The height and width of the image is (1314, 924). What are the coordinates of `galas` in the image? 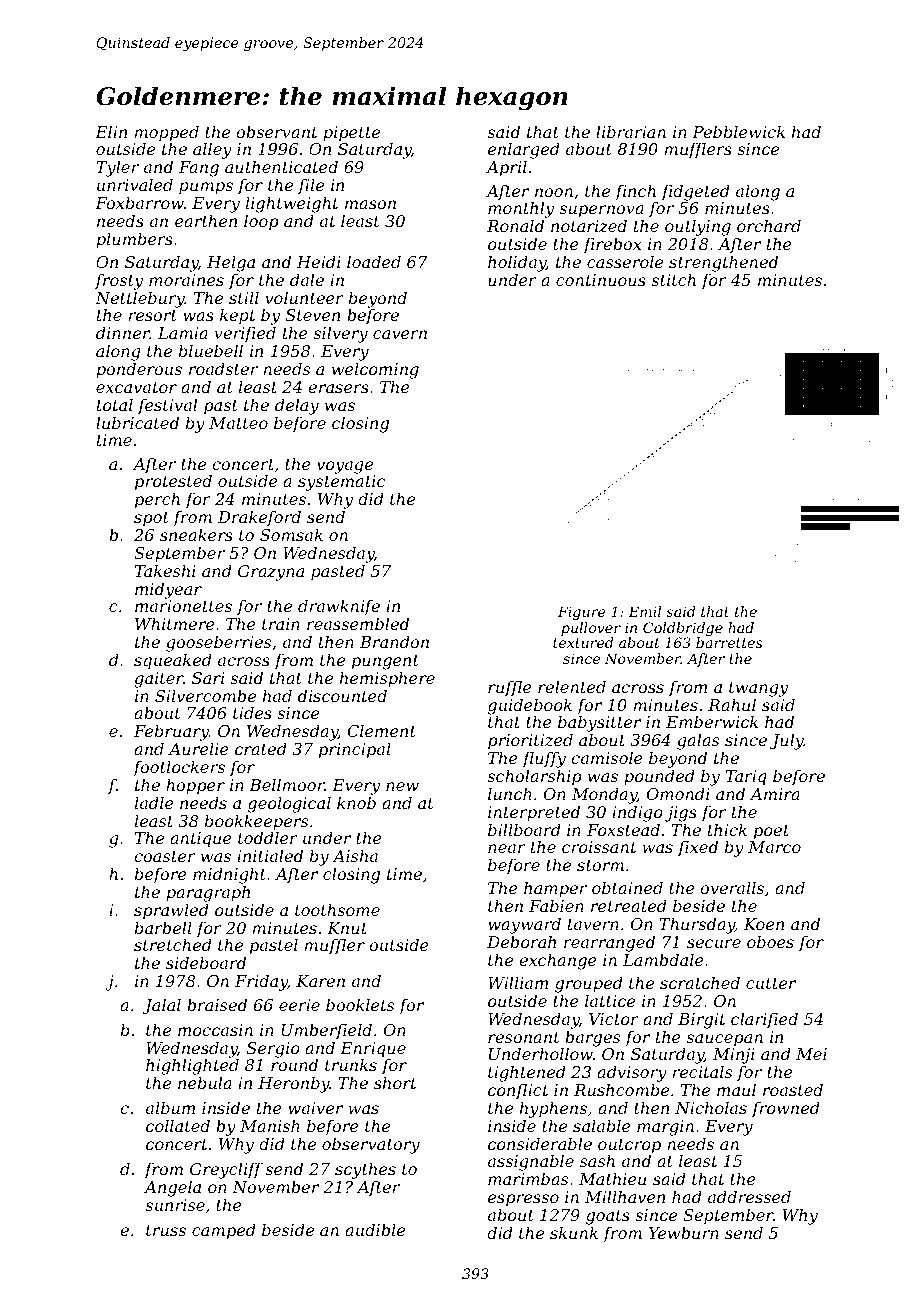 It's located at (698, 741).
